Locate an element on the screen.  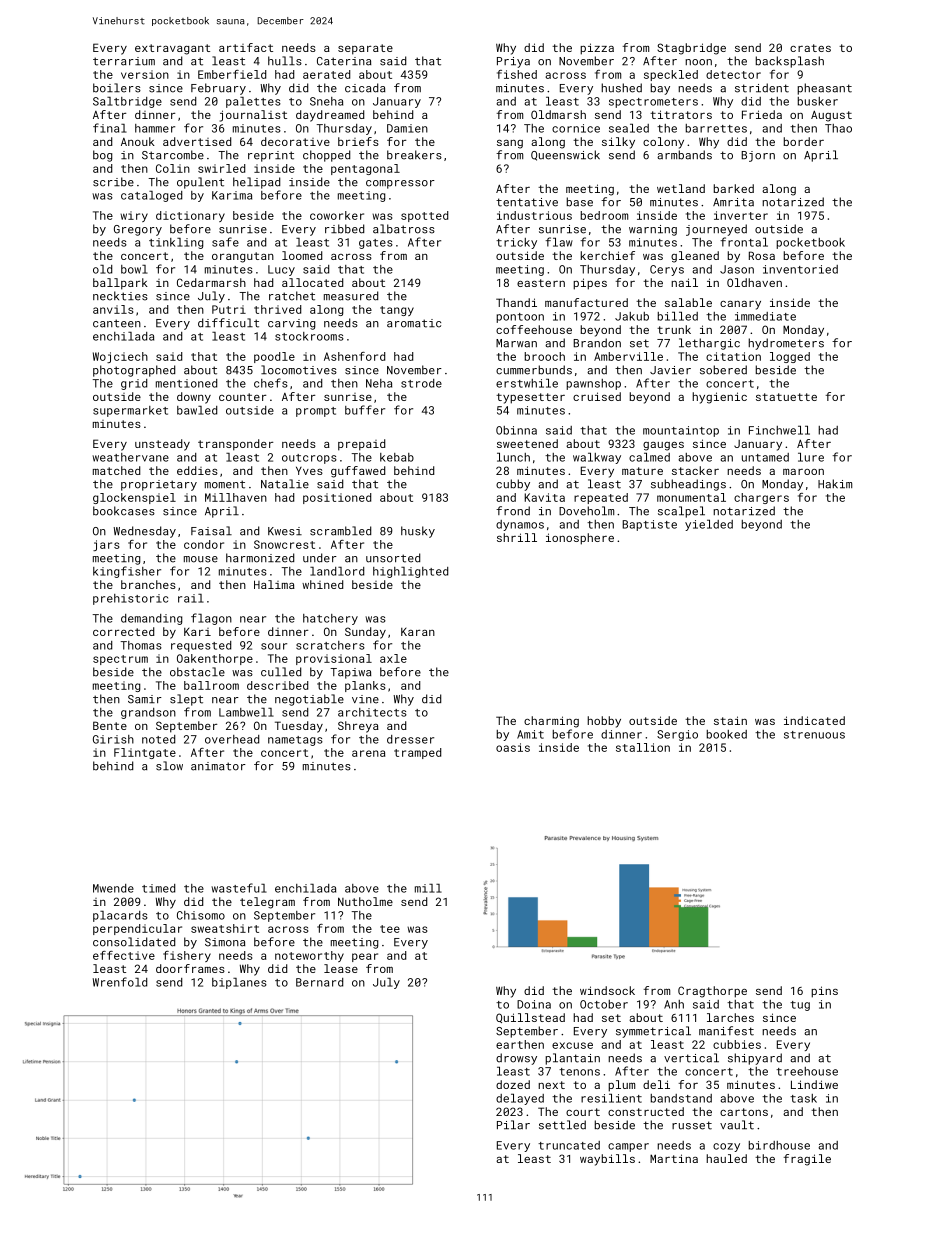
truncated is located at coordinates (569, 1145).
